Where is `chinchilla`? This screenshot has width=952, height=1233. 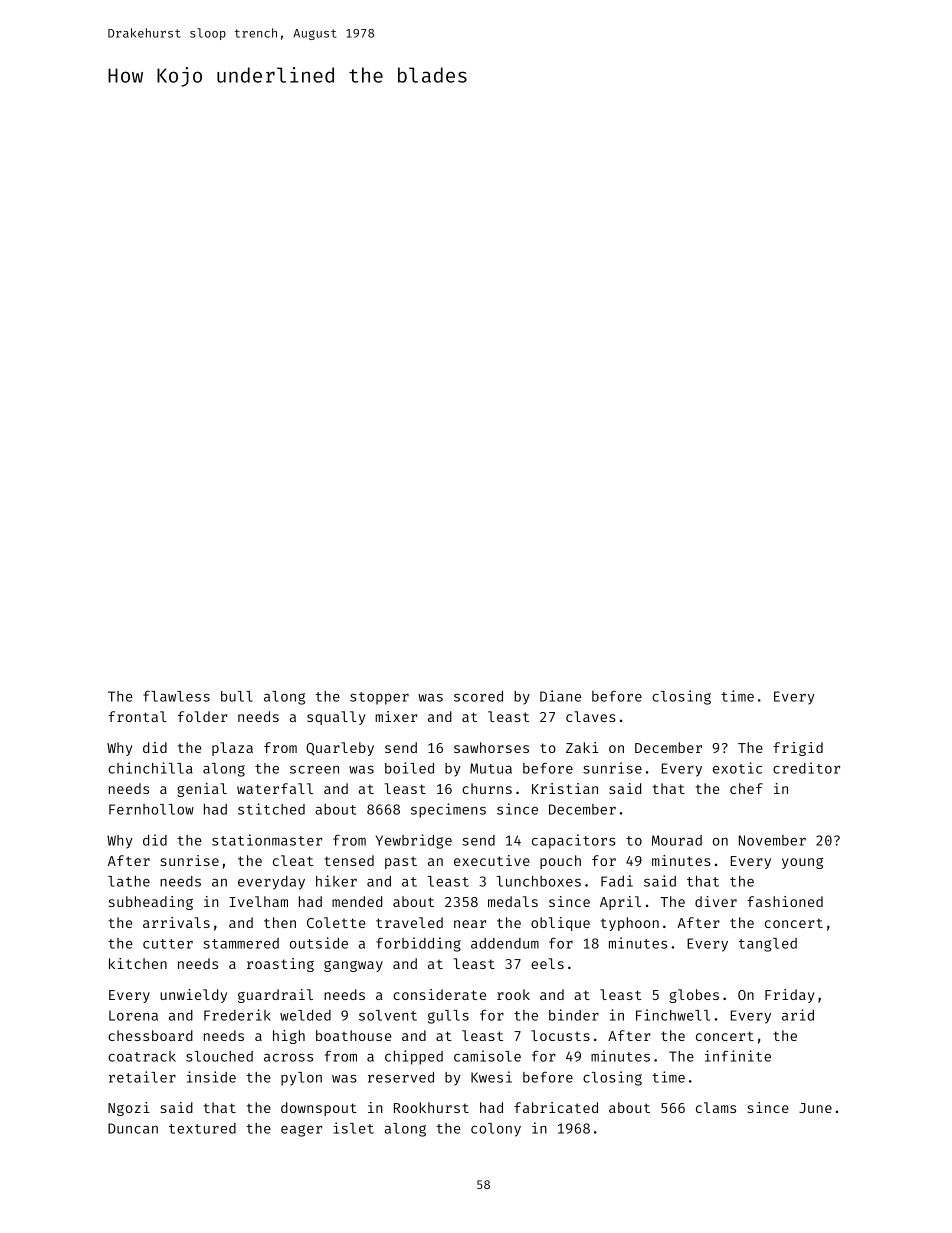
chinchilla is located at coordinates (150, 768).
